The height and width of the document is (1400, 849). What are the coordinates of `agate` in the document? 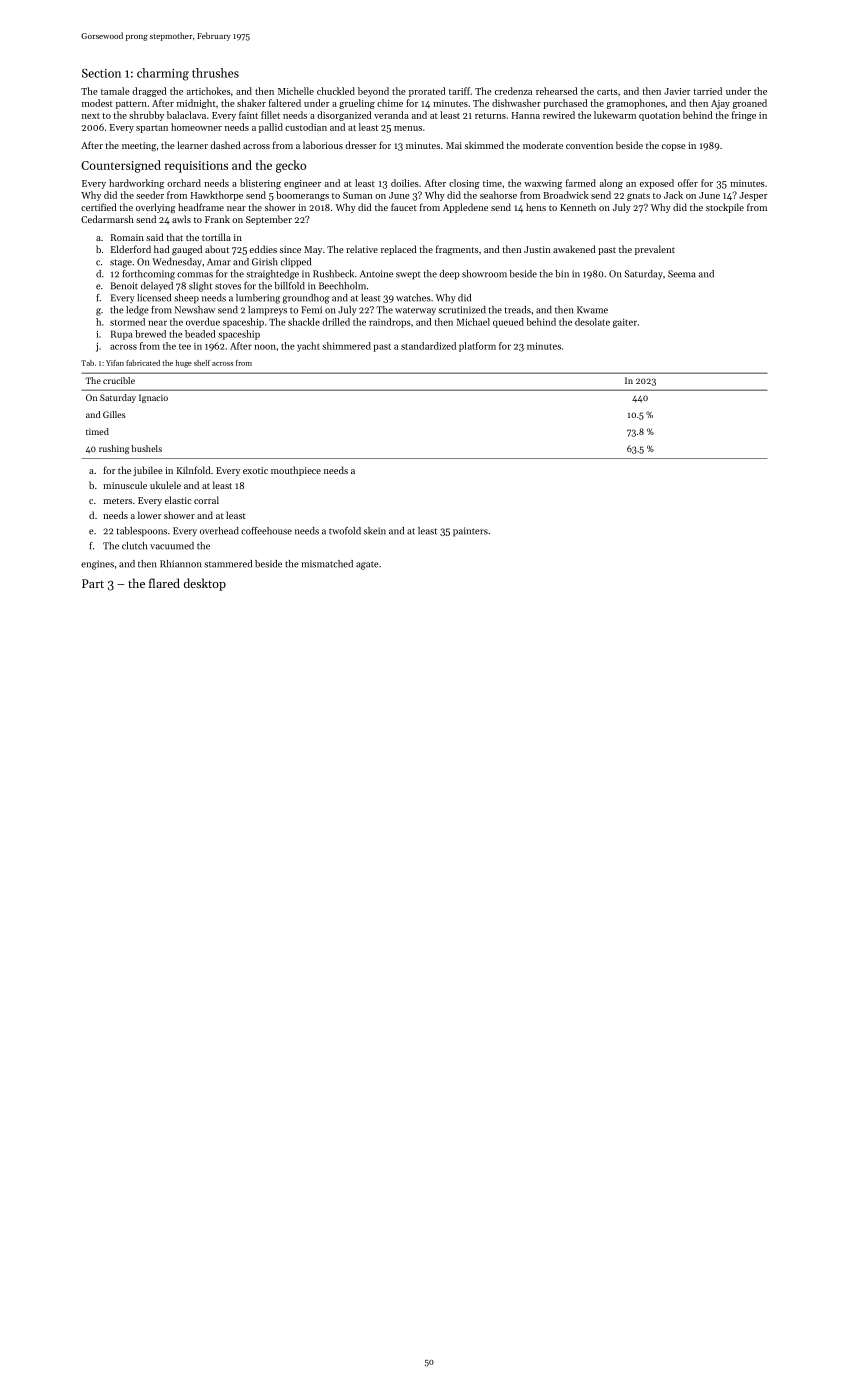 It's located at (367, 565).
